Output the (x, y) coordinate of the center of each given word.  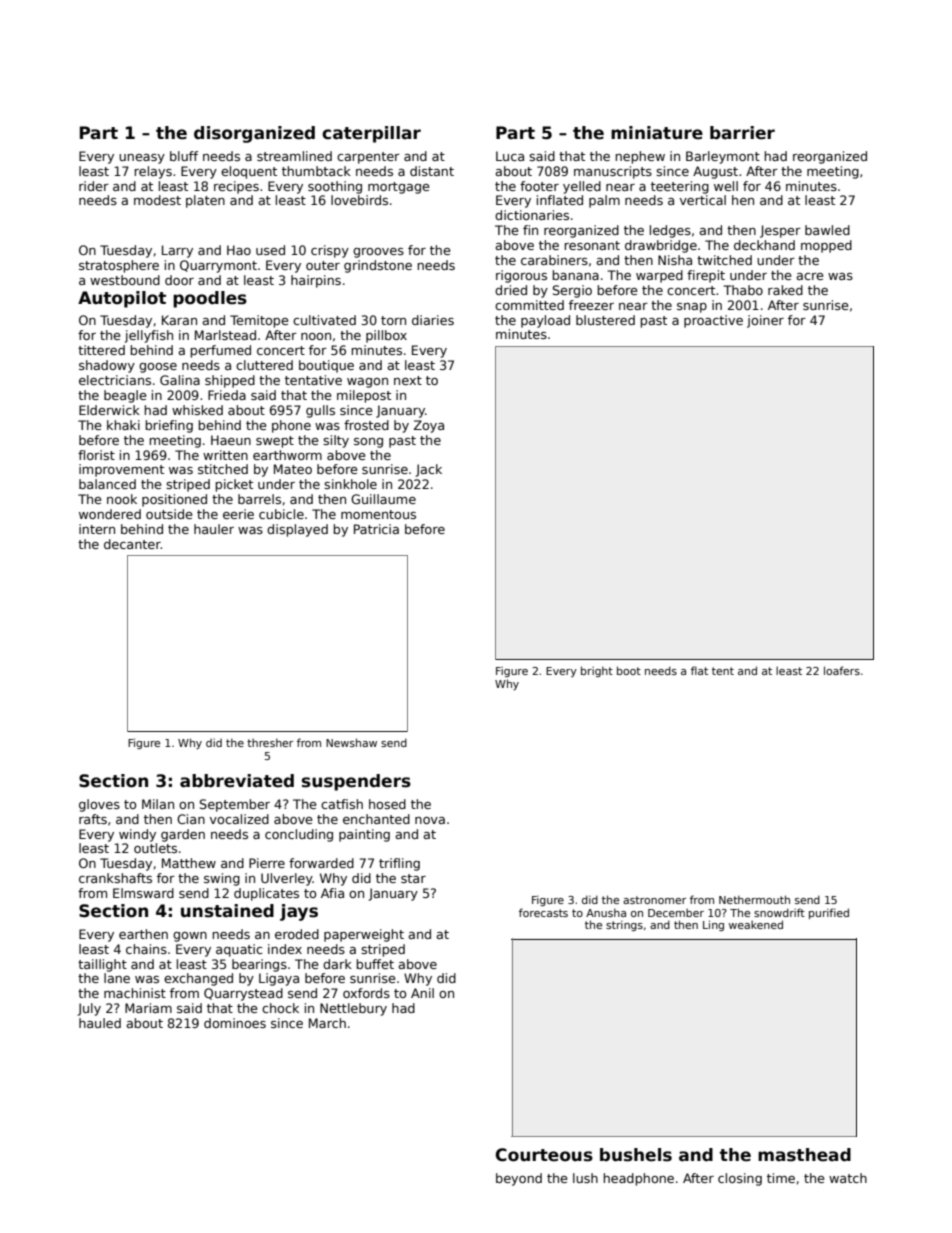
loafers (842, 670)
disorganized (254, 134)
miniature (657, 133)
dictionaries (532, 215)
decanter (132, 544)
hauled (100, 1023)
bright (597, 671)
